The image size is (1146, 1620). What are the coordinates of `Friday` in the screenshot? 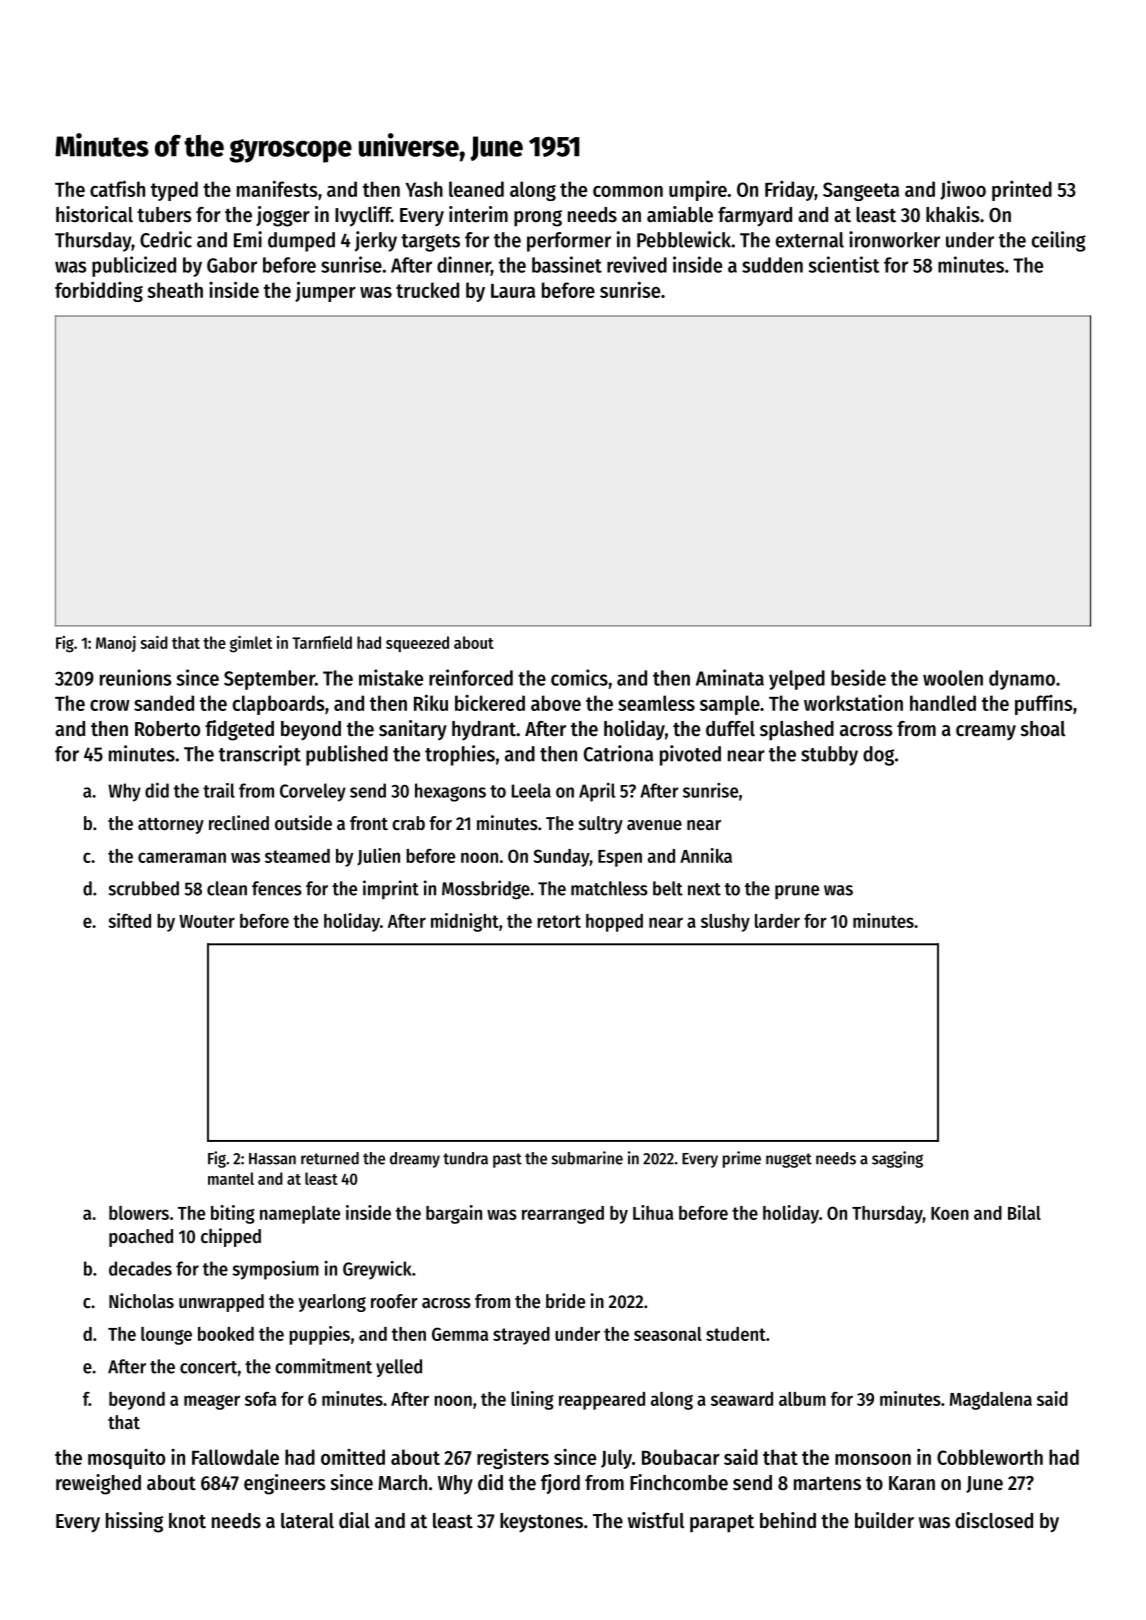 It's located at (790, 191).
